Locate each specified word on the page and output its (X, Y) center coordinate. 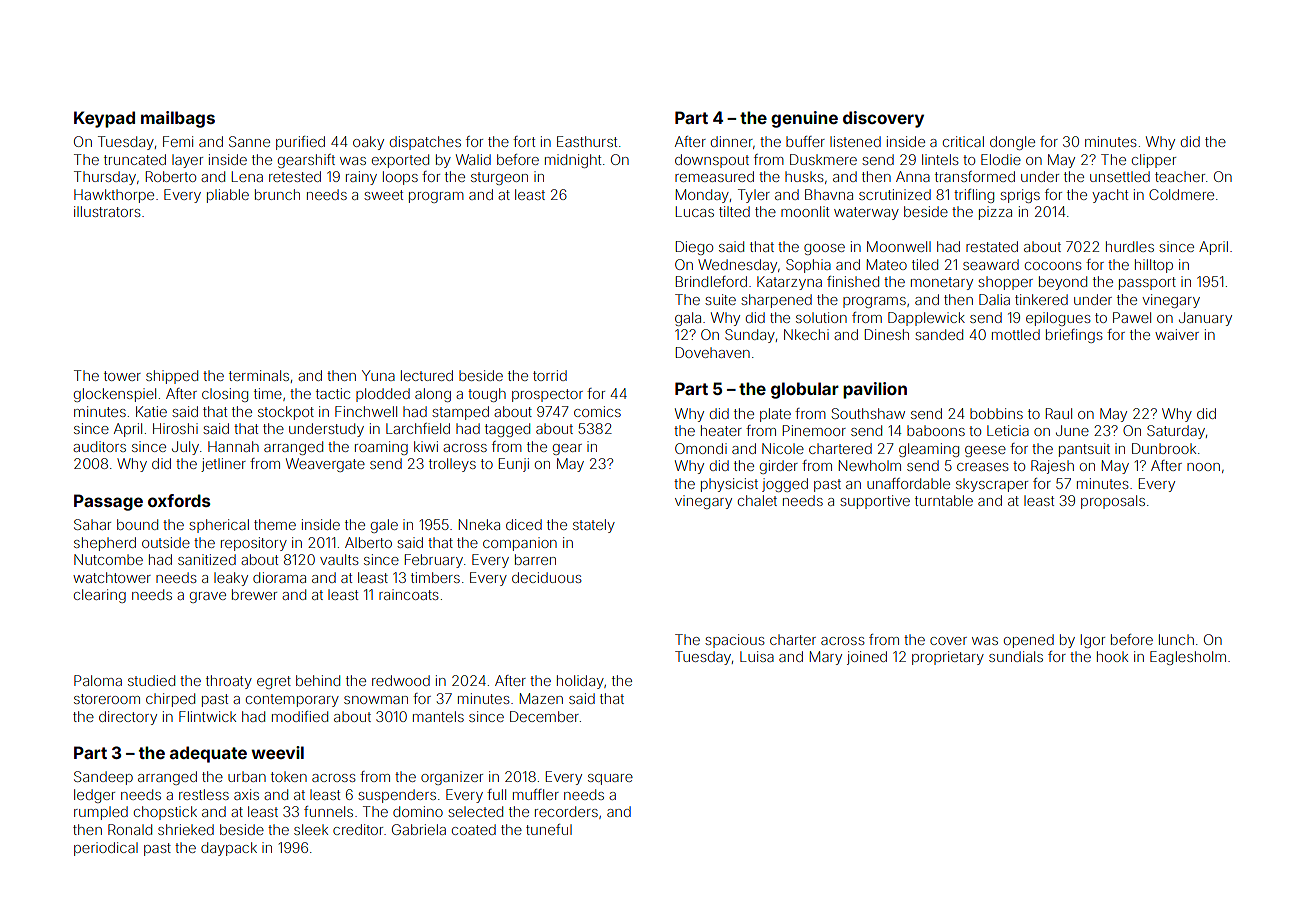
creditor (358, 829)
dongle (1012, 143)
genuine (804, 119)
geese (985, 451)
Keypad (104, 119)
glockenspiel (115, 395)
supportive (875, 502)
